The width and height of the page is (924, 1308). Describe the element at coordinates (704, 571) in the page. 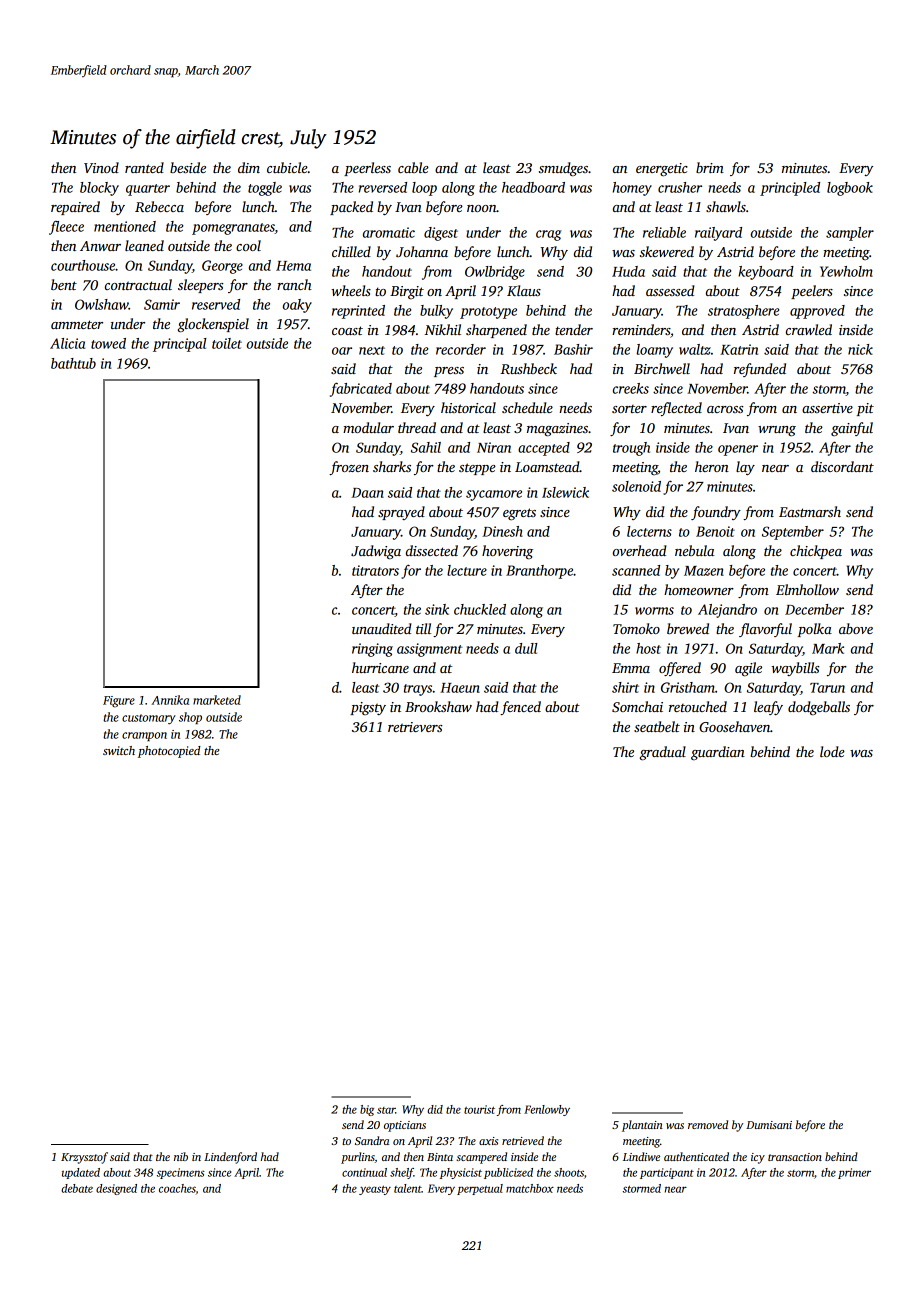

I see `Mazen` at that location.
